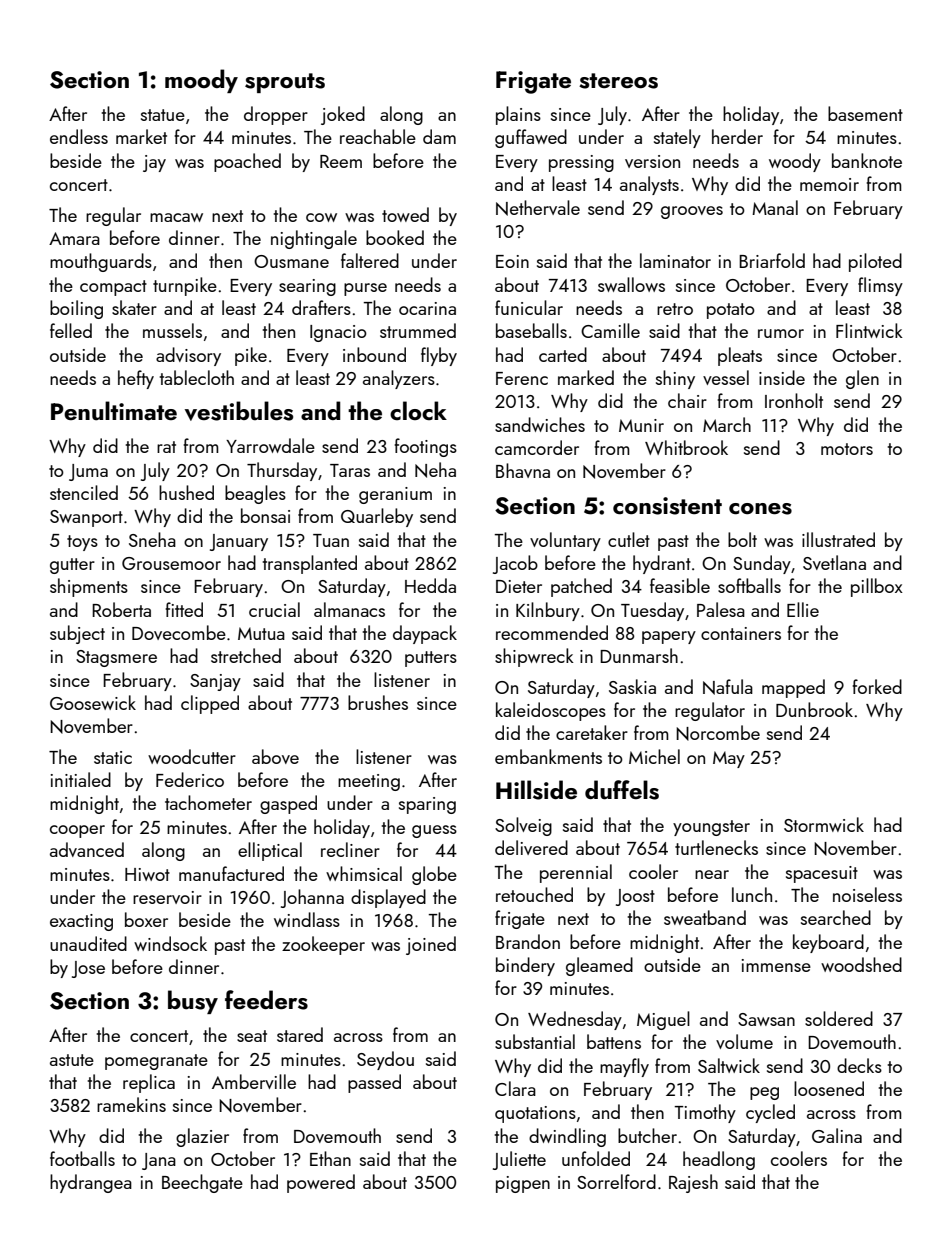  What do you see at coordinates (865, 113) in the screenshot?
I see `basement` at bounding box center [865, 113].
